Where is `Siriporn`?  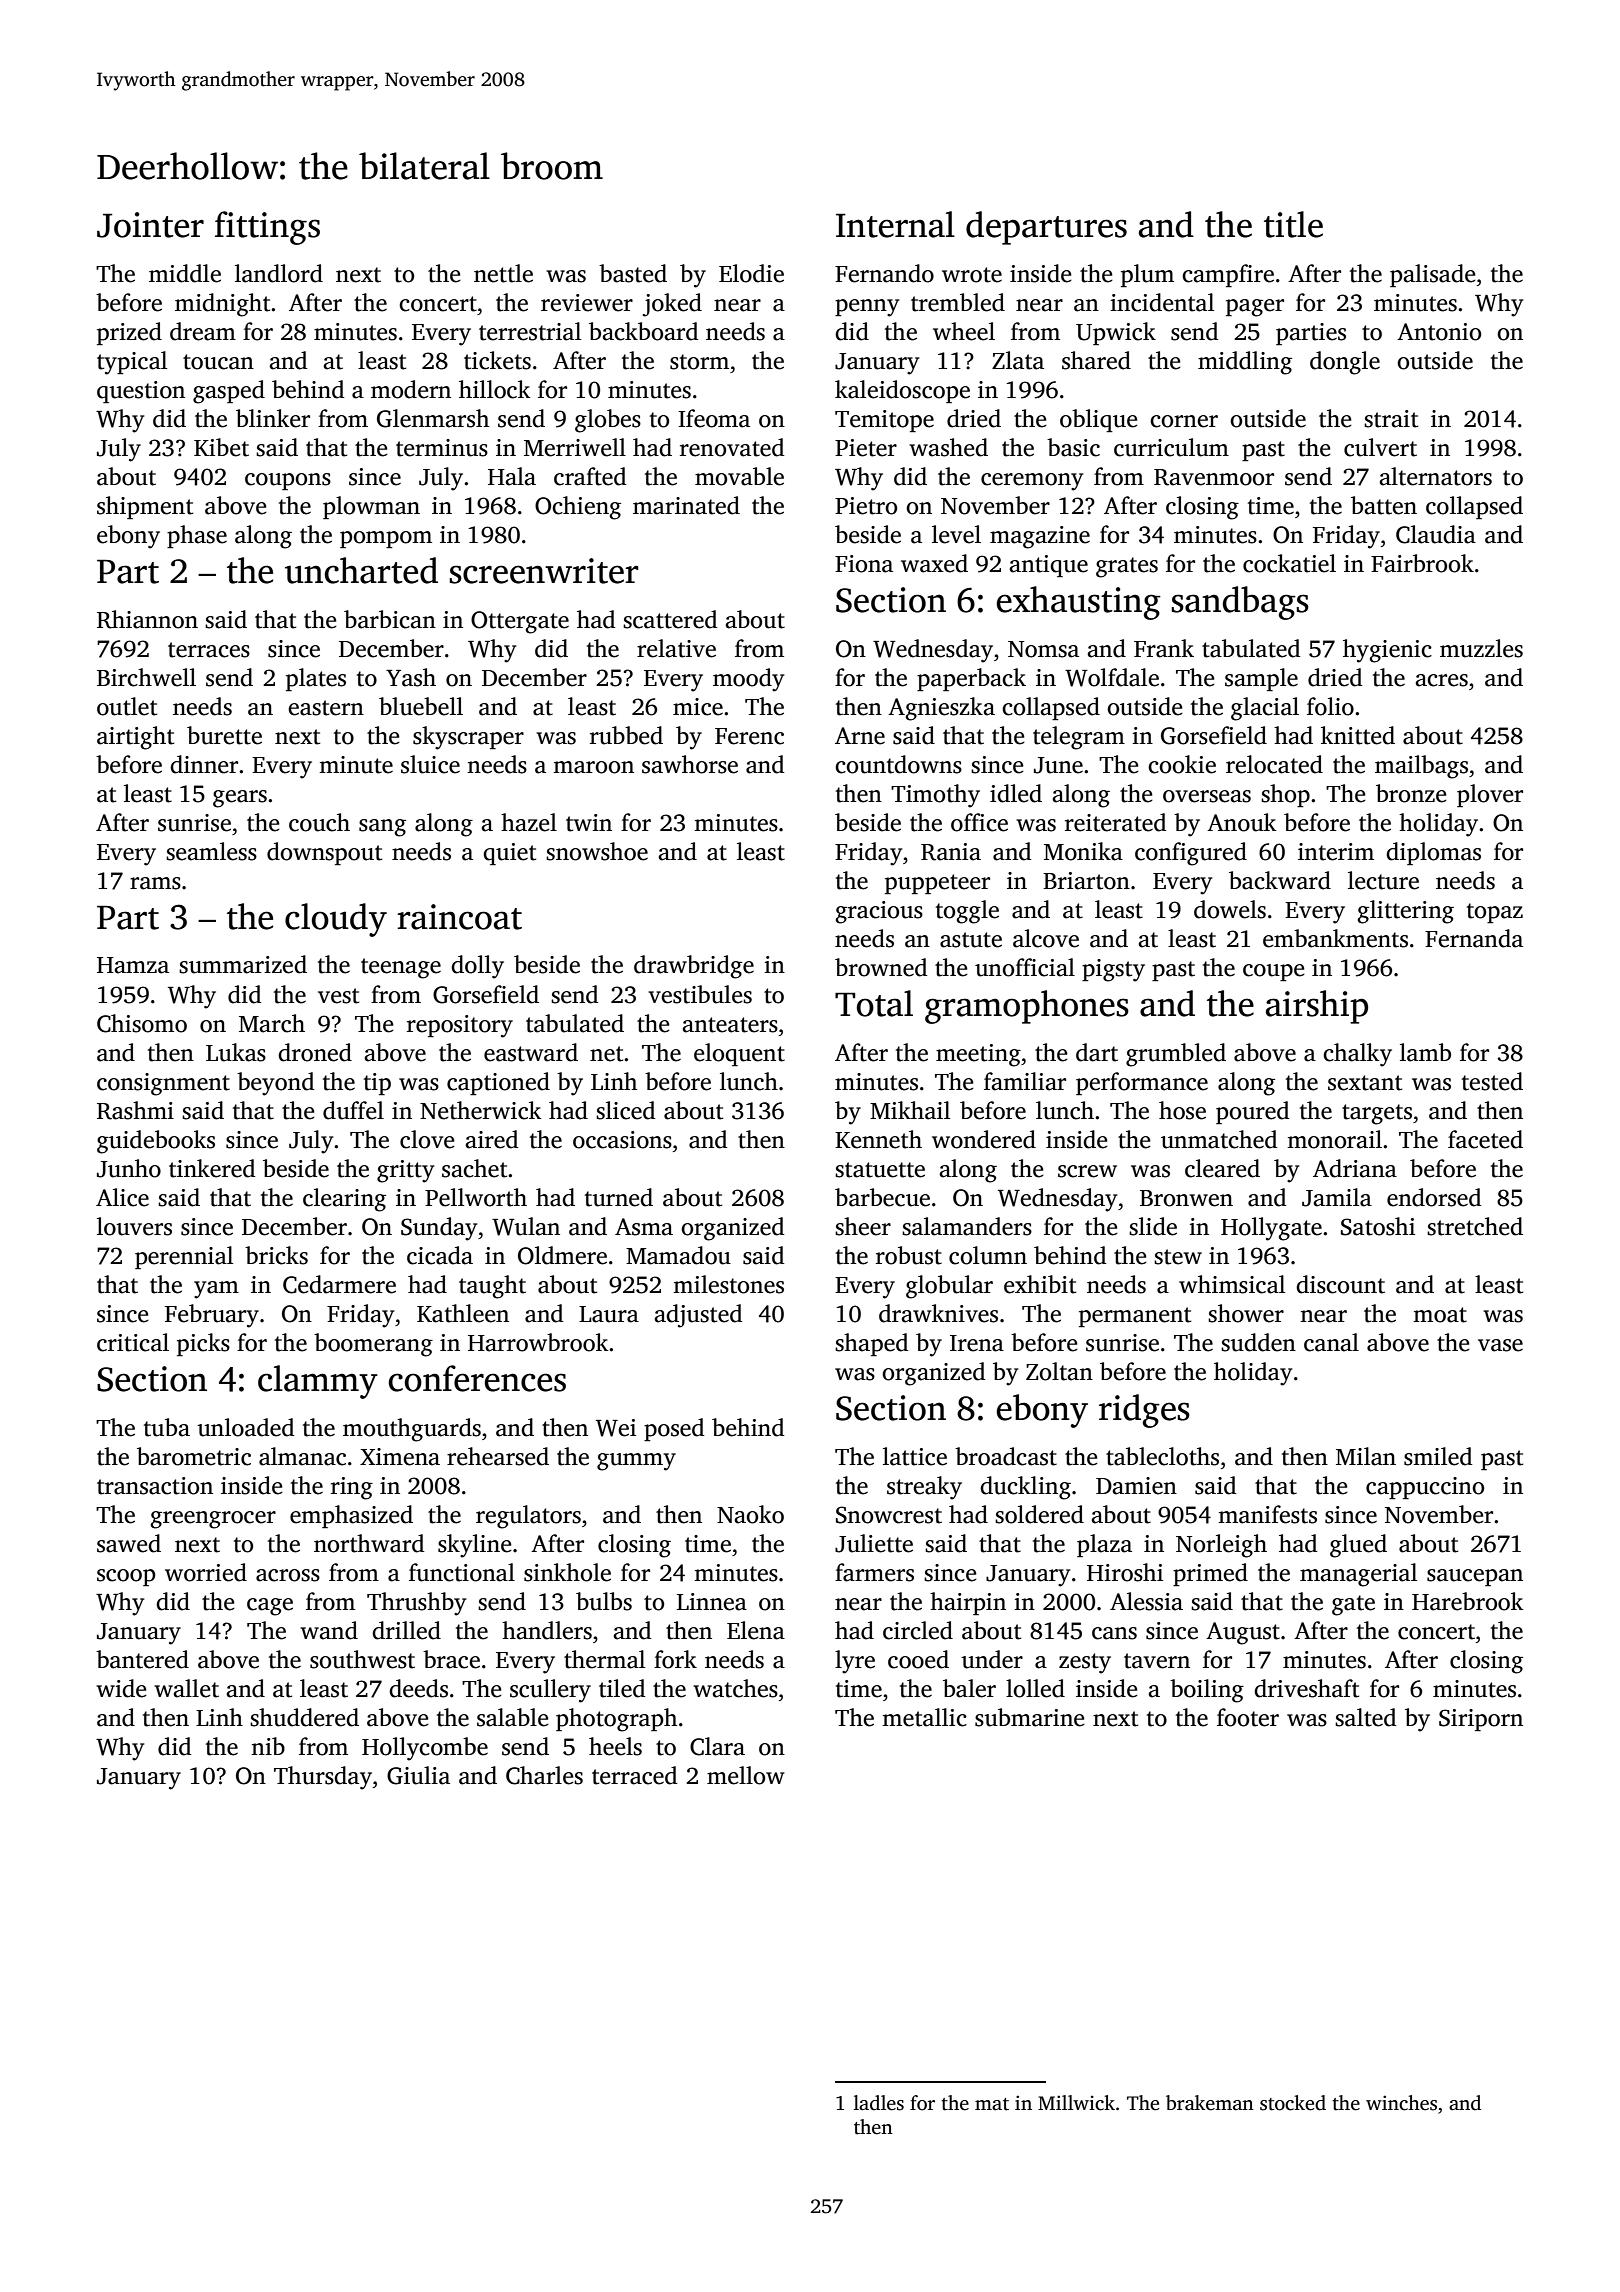
Siriporn is located at coordinates (1481, 1720).
